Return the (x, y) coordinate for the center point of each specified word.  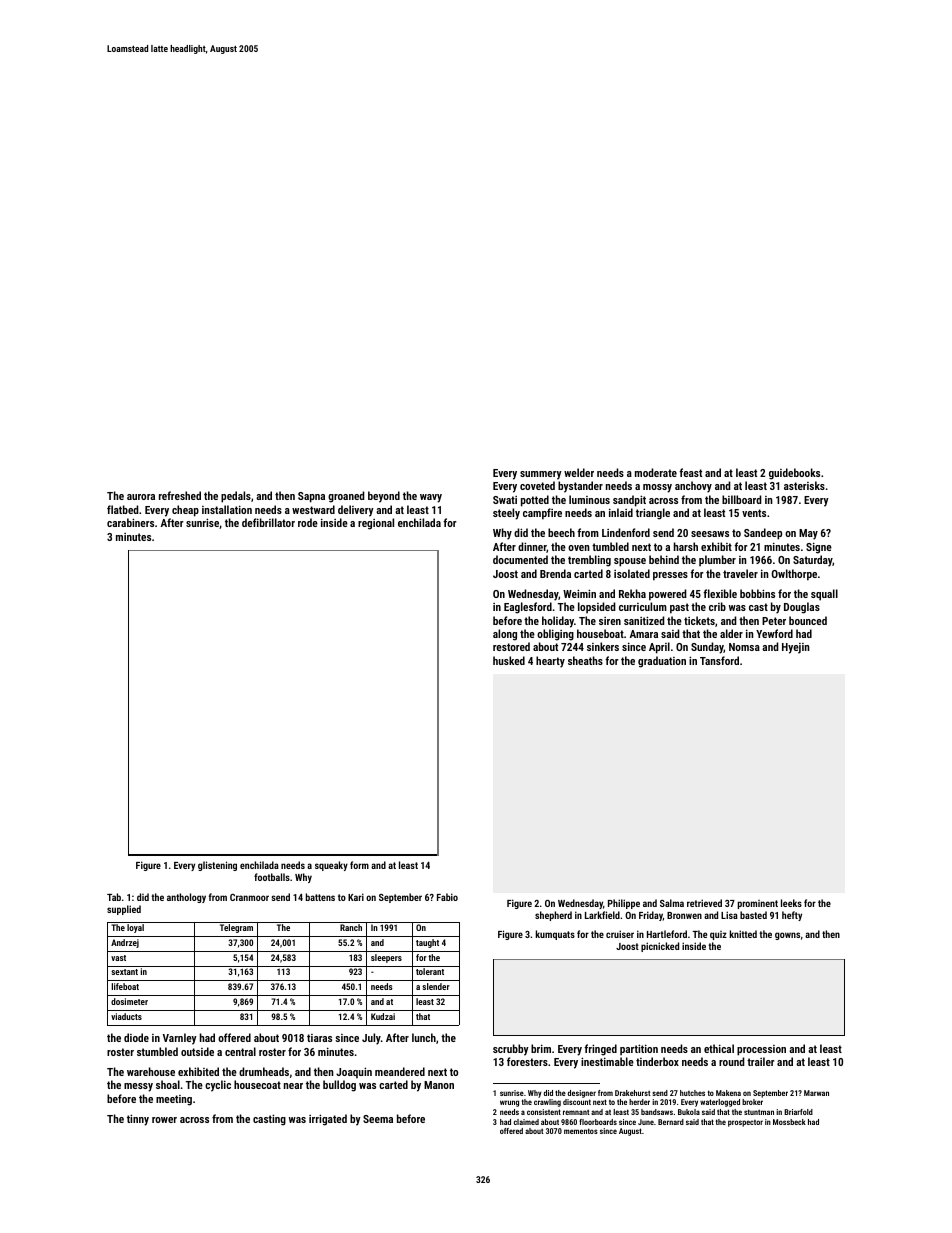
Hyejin (796, 648)
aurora (141, 497)
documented (520, 559)
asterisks (804, 485)
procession (761, 1050)
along (505, 635)
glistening (217, 866)
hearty (550, 662)
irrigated (328, 1120)
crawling (547, 1103)
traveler (740, 573)
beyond (384, 497)
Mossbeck (789, 1122)
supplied (124, 910)
